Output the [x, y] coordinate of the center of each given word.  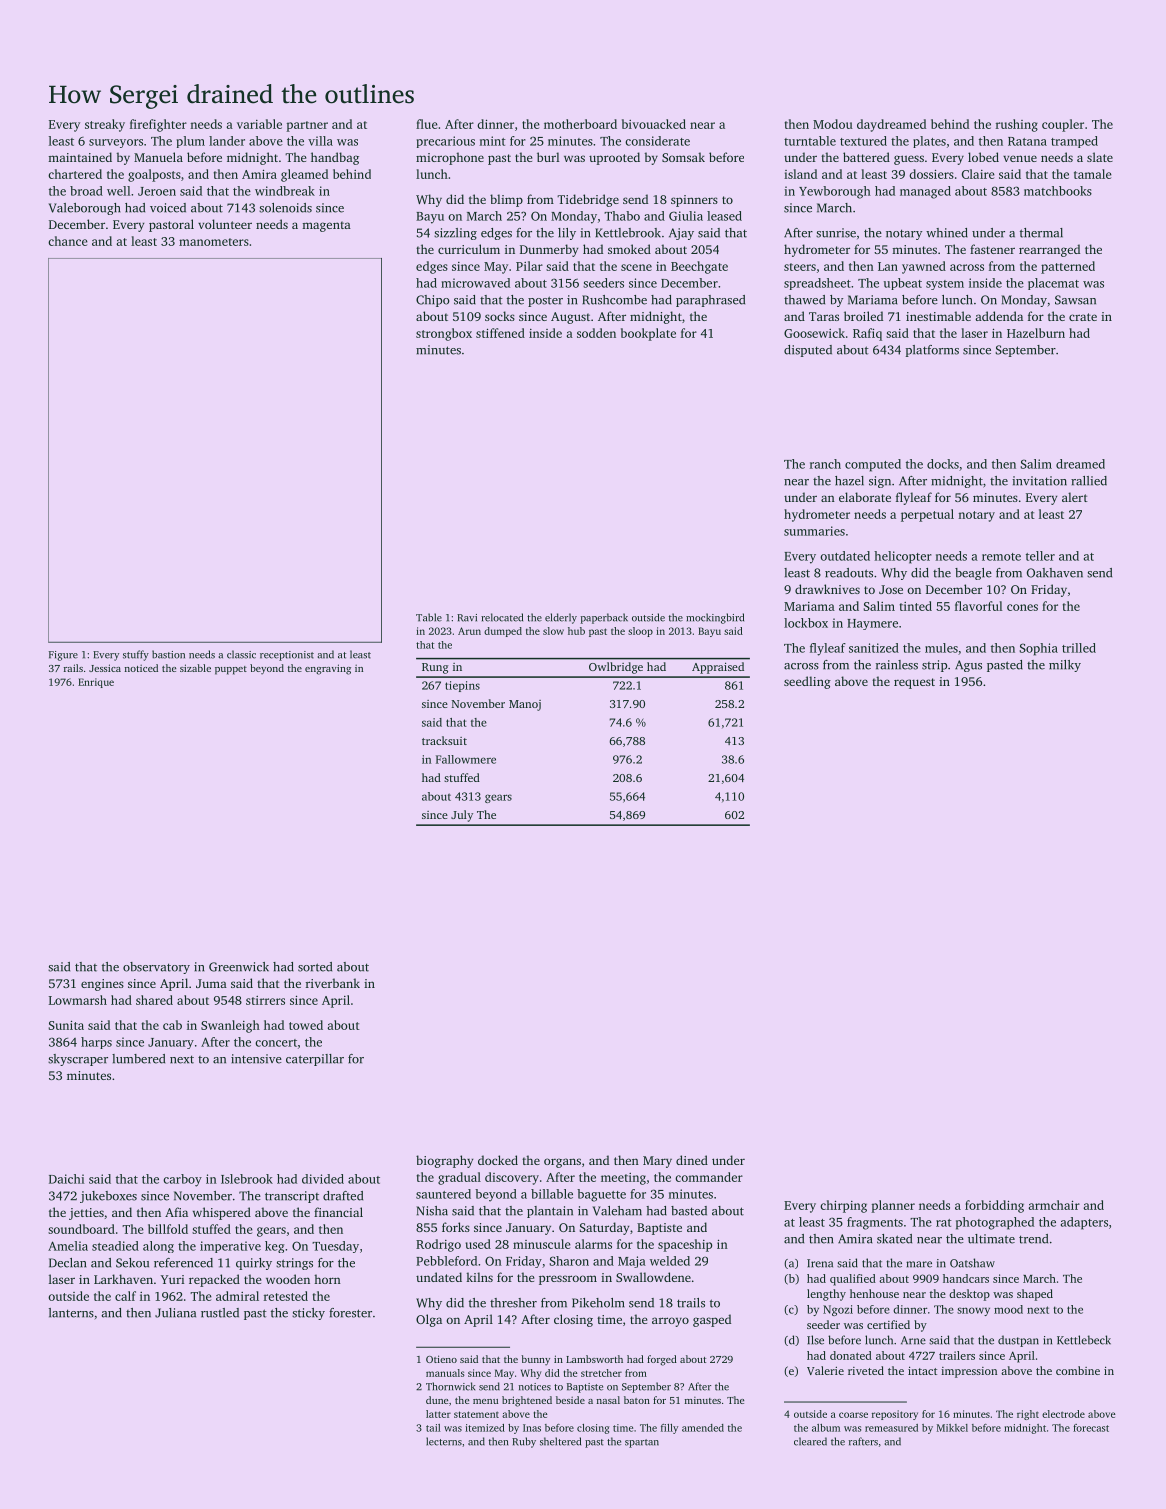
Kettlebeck [1084, 1340]
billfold [168, 1229]
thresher [513, 1303]
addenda [999, 316]
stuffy [136, 655]
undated [439, 1277]
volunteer [225, 224]
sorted [315, 967]
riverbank [333, 983]
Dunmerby [549, 250]
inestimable [938, 316]
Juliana [175, 1313]
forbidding [994, 1206]
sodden [596, 333]
